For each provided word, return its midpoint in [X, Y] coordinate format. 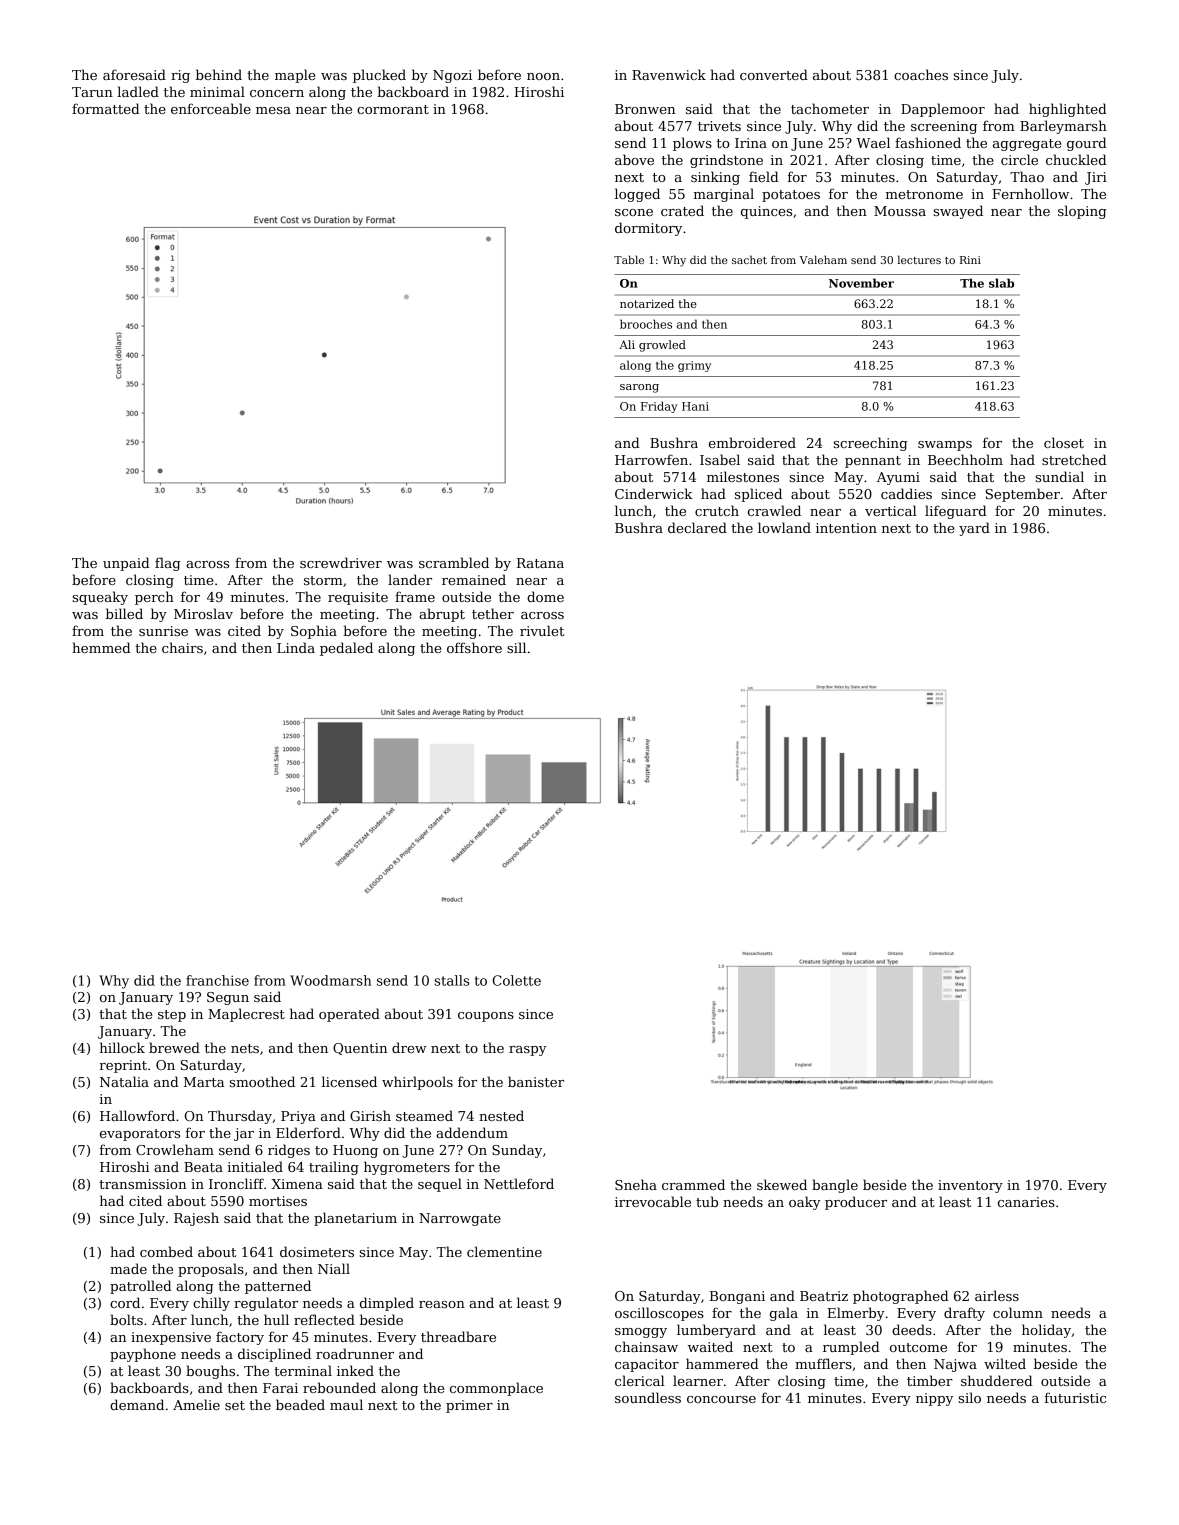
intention [846, 528]
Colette [517, 980]
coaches [921, 74]
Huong [355, 1151]
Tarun [92, 92]
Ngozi [452, 76]
